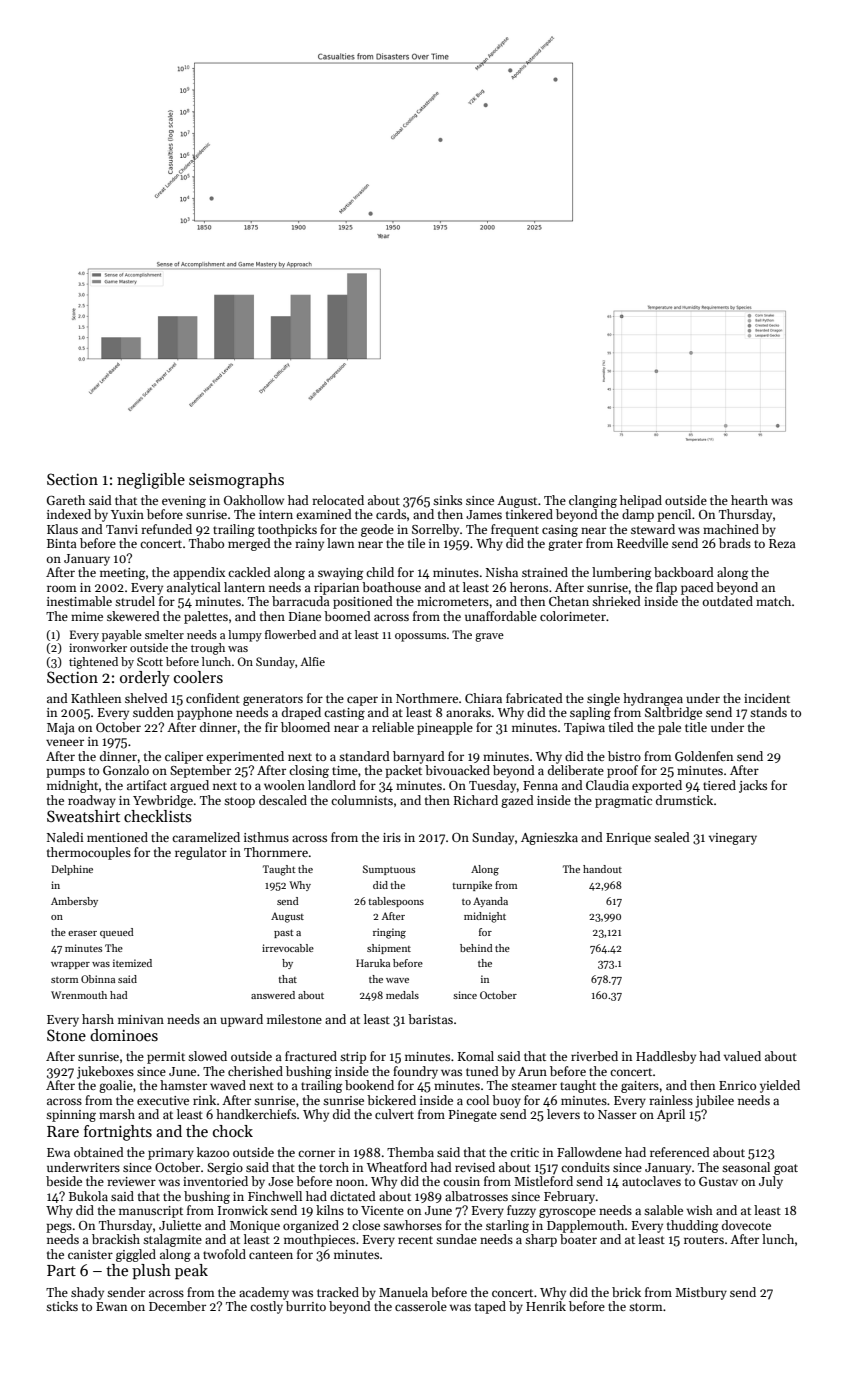  What do you see at coordinates (338, 500) in the image?
I see `relocated` at bounding box center [338, 500].
